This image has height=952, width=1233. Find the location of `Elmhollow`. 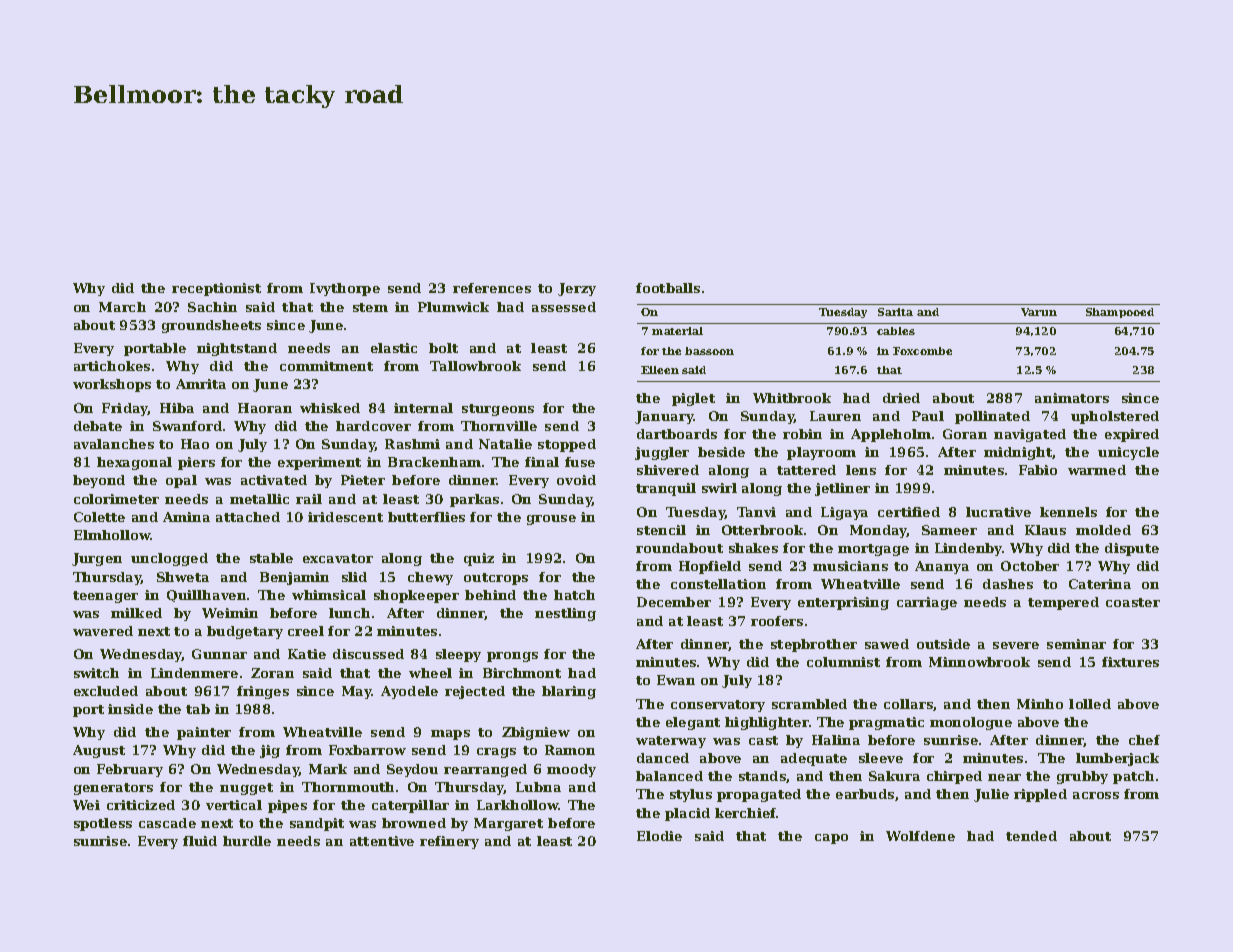

Elmhollow is located at coordinates (112, 535).
